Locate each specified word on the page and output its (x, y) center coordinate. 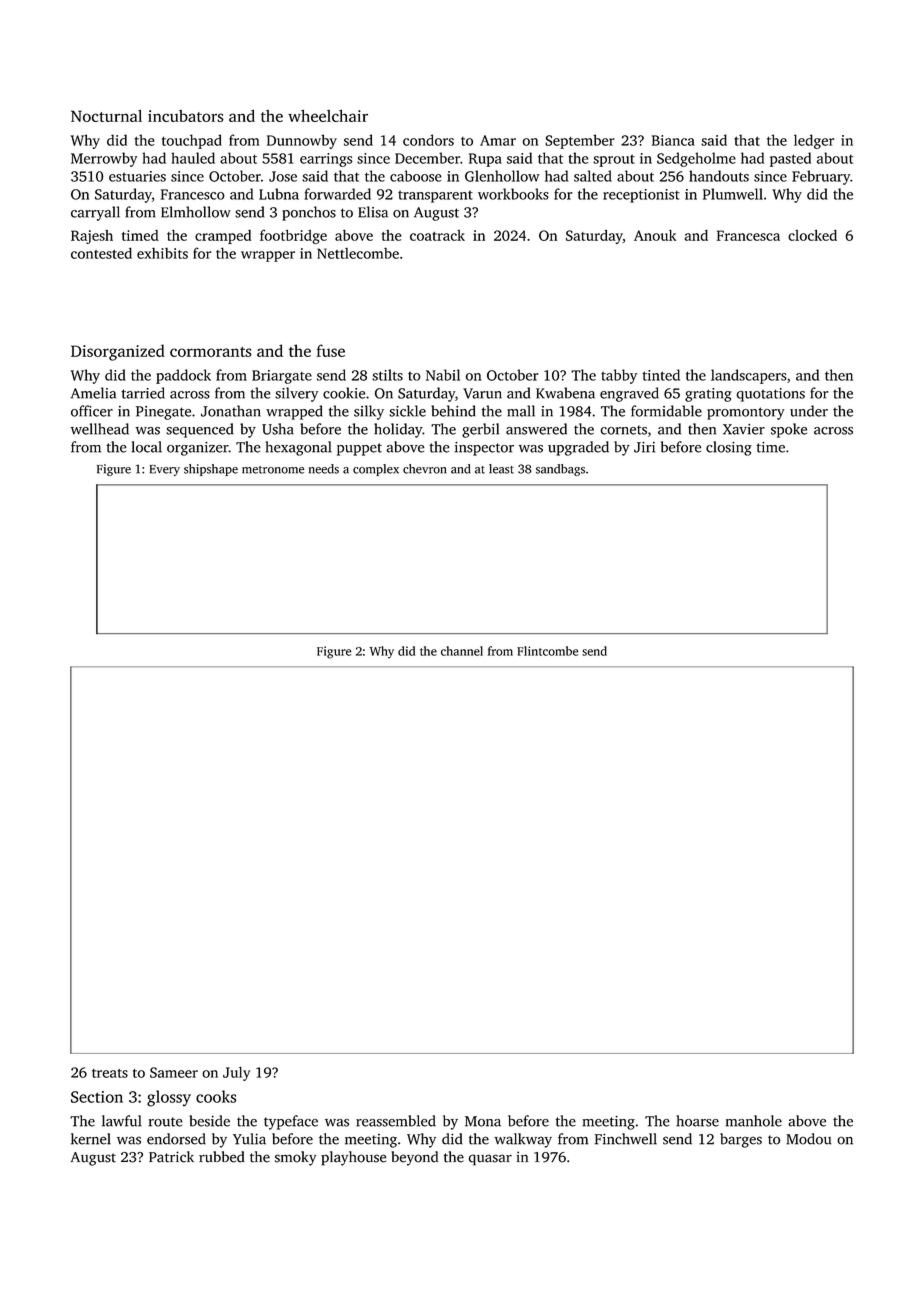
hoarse (697, 1121)
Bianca (673, 140)
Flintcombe (547, 651)
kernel (91, 1139)
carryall (95, 213)
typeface (291, 1122)
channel (462, 651)
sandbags (560, 470)
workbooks (513, 194)
